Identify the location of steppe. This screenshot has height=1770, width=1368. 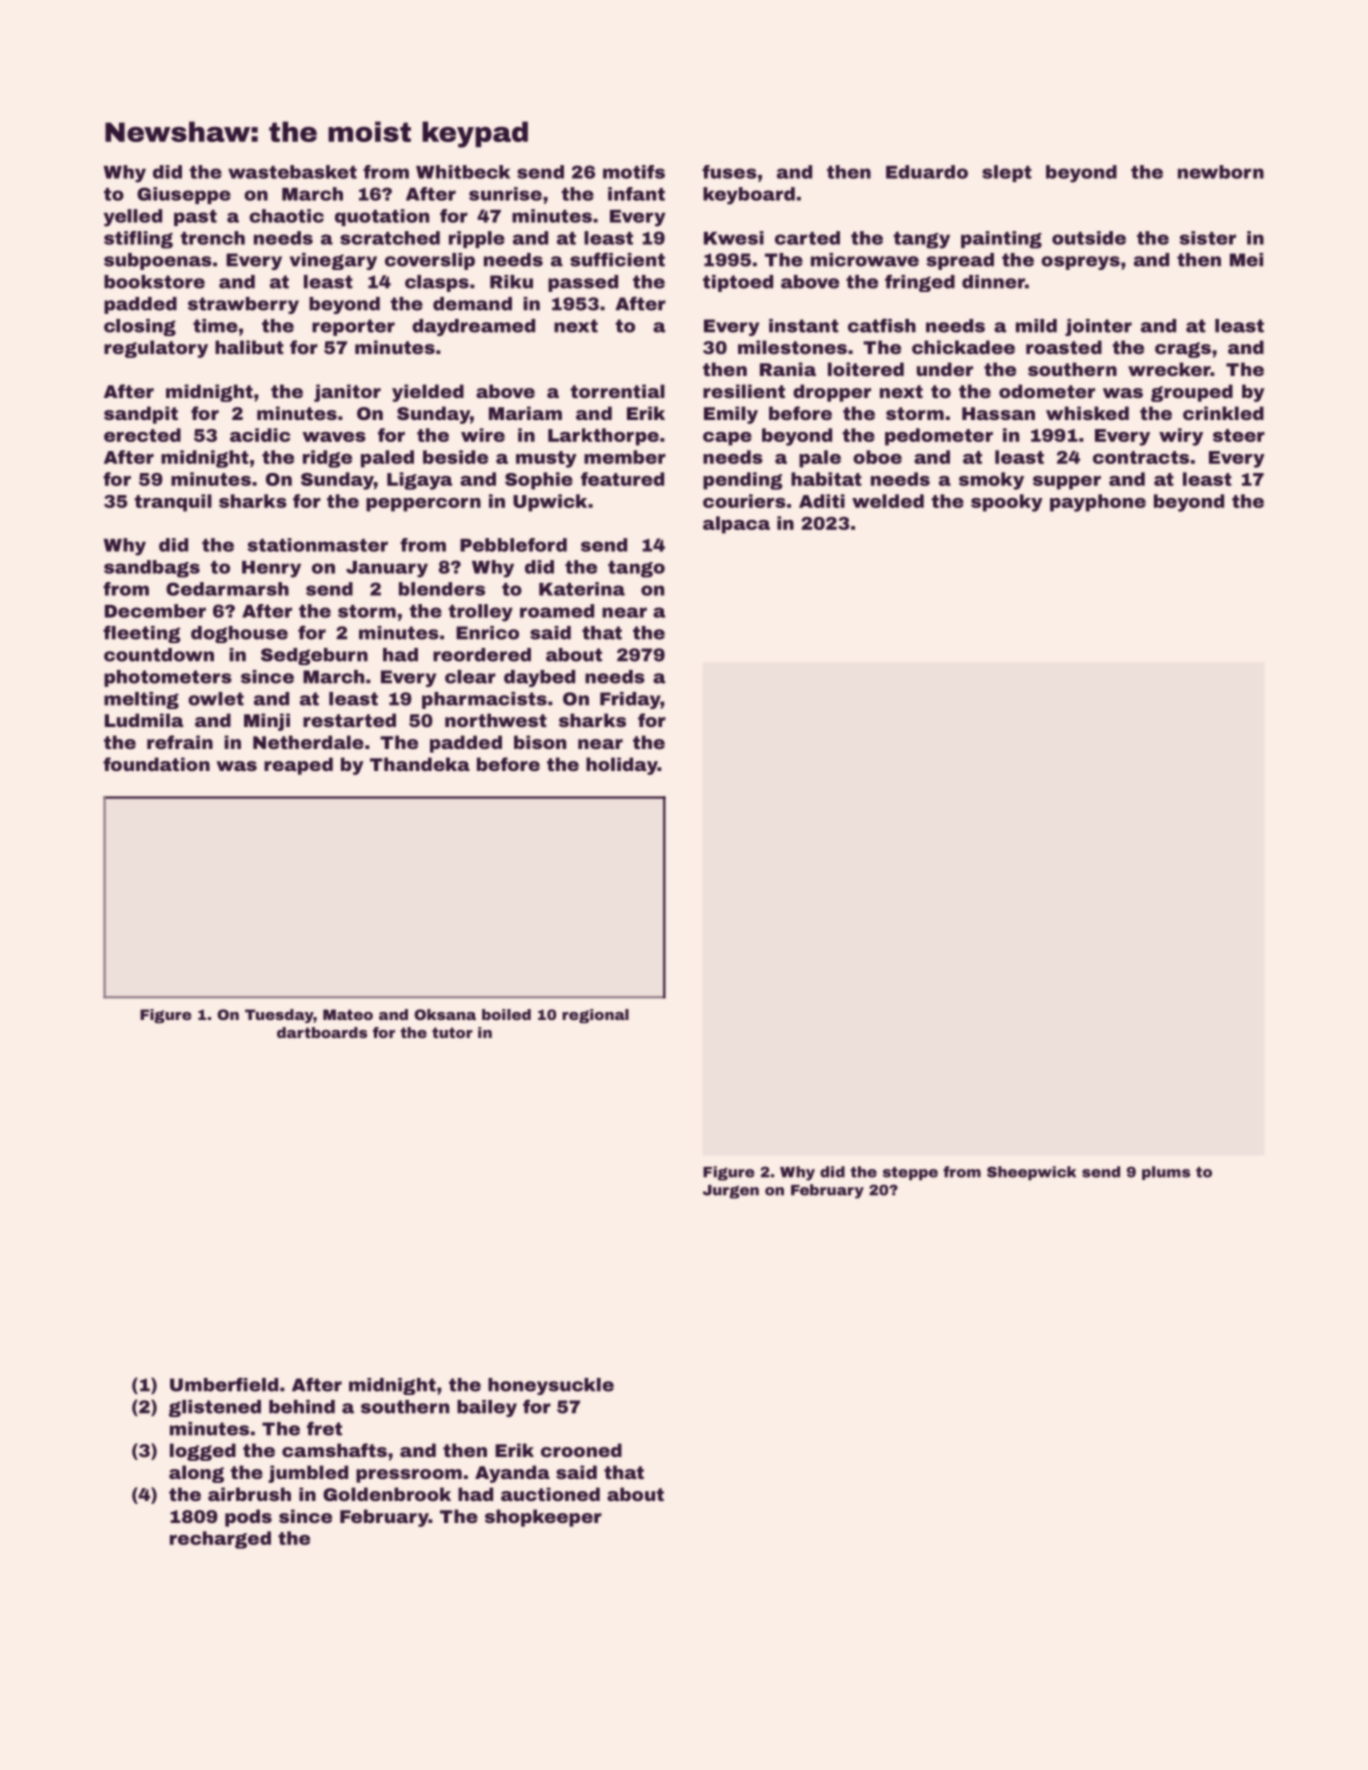
(910, 1173).
